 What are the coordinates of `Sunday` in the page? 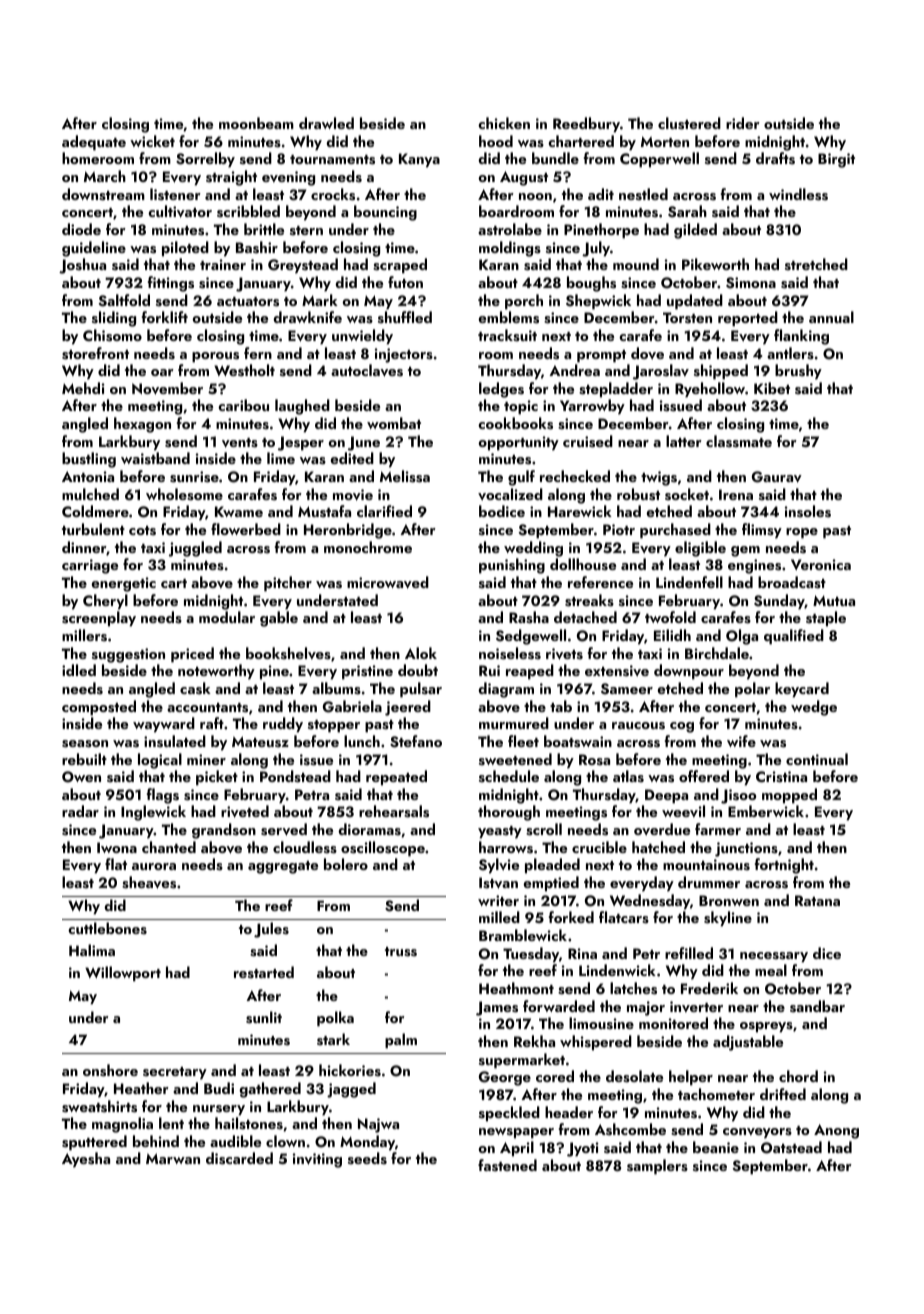 It's located at (779, 602).
